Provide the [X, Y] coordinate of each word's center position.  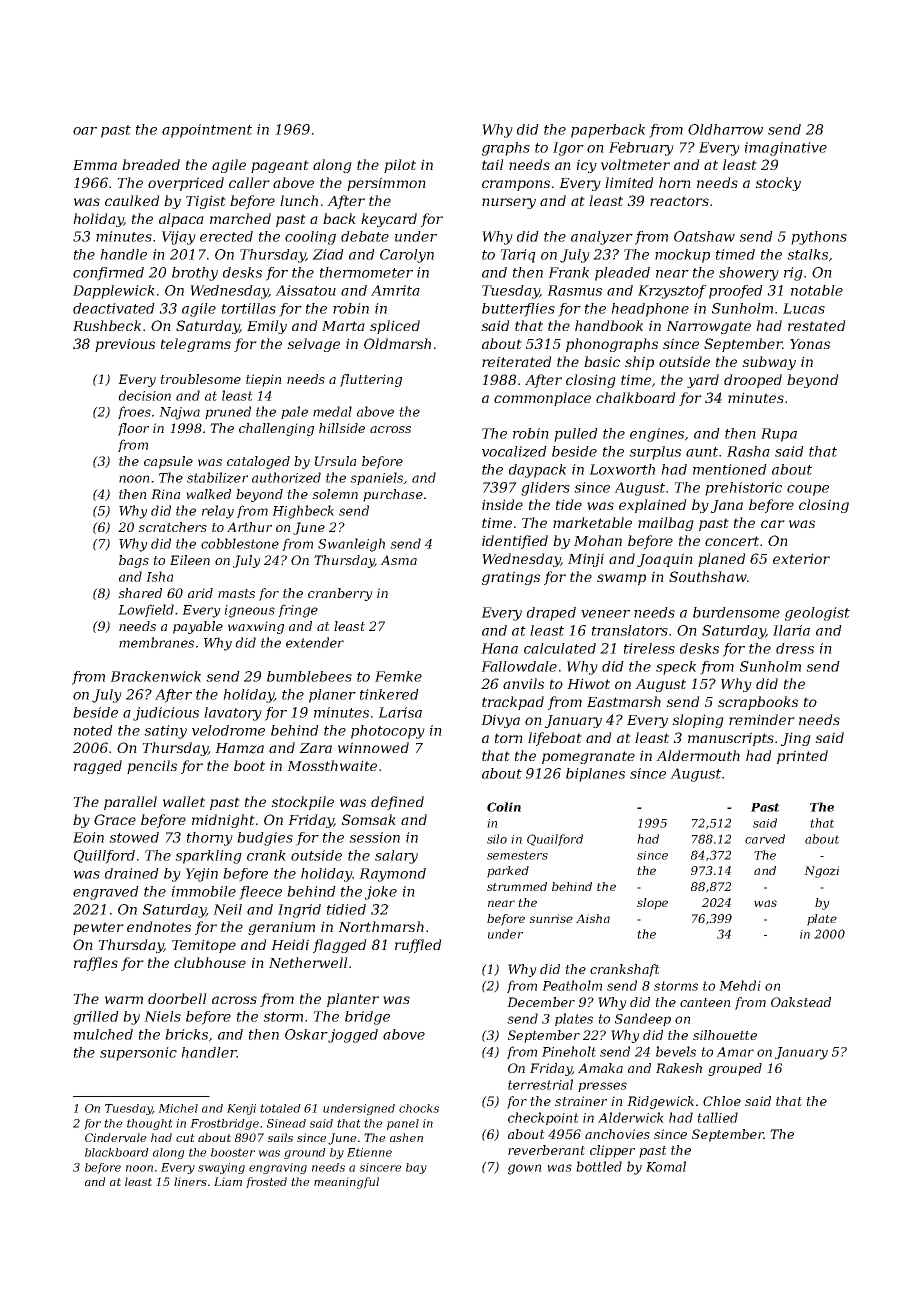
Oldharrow [725, 129]
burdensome [736, 612]
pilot [400, 166]
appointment [207, 131]
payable [198, 627]
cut [185, 1138]
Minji [586, 560]
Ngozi [821, 872]
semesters [517, 855]
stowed [134, 837]
